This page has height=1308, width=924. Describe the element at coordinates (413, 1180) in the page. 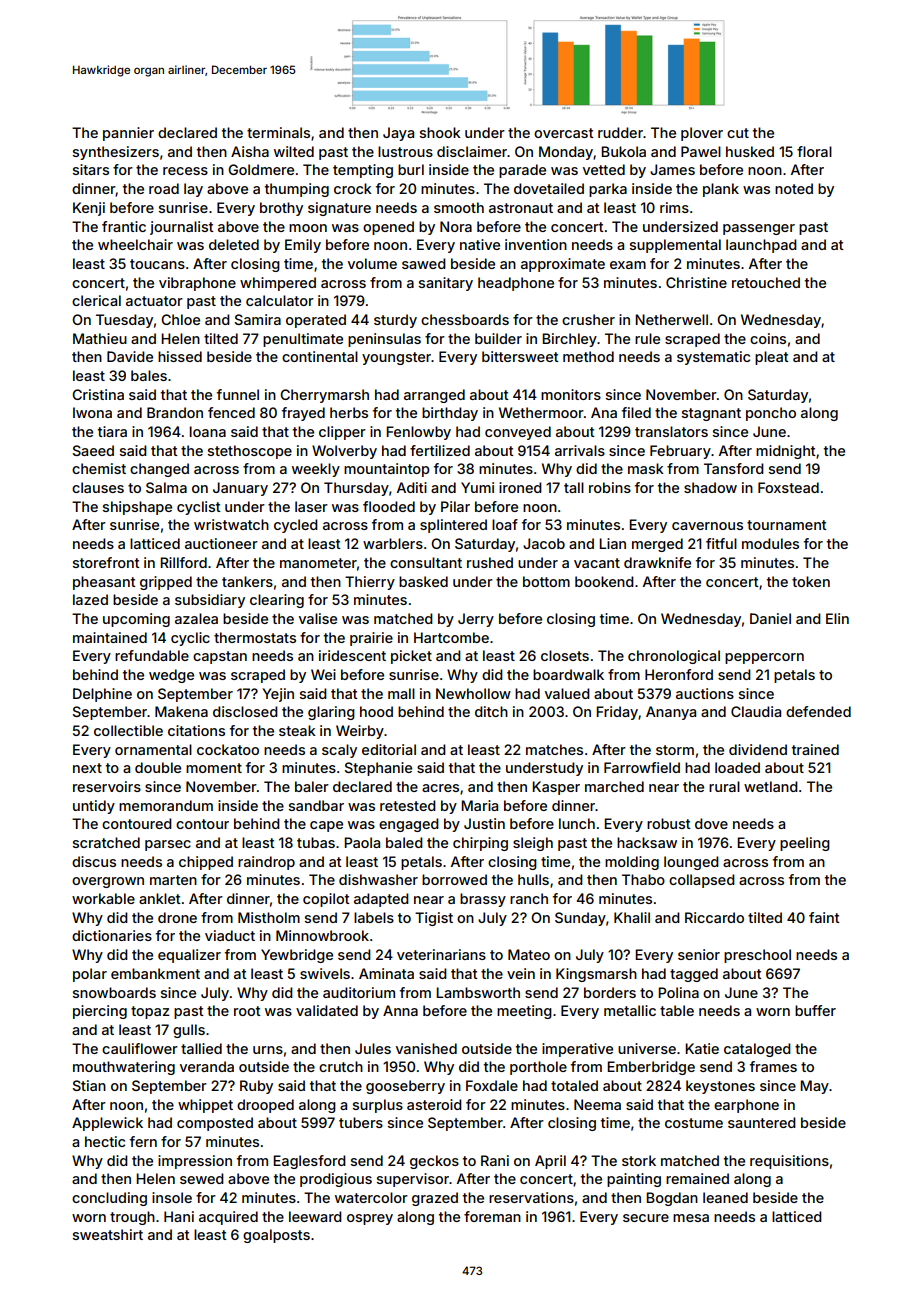

I see `supervisor` at that location.
